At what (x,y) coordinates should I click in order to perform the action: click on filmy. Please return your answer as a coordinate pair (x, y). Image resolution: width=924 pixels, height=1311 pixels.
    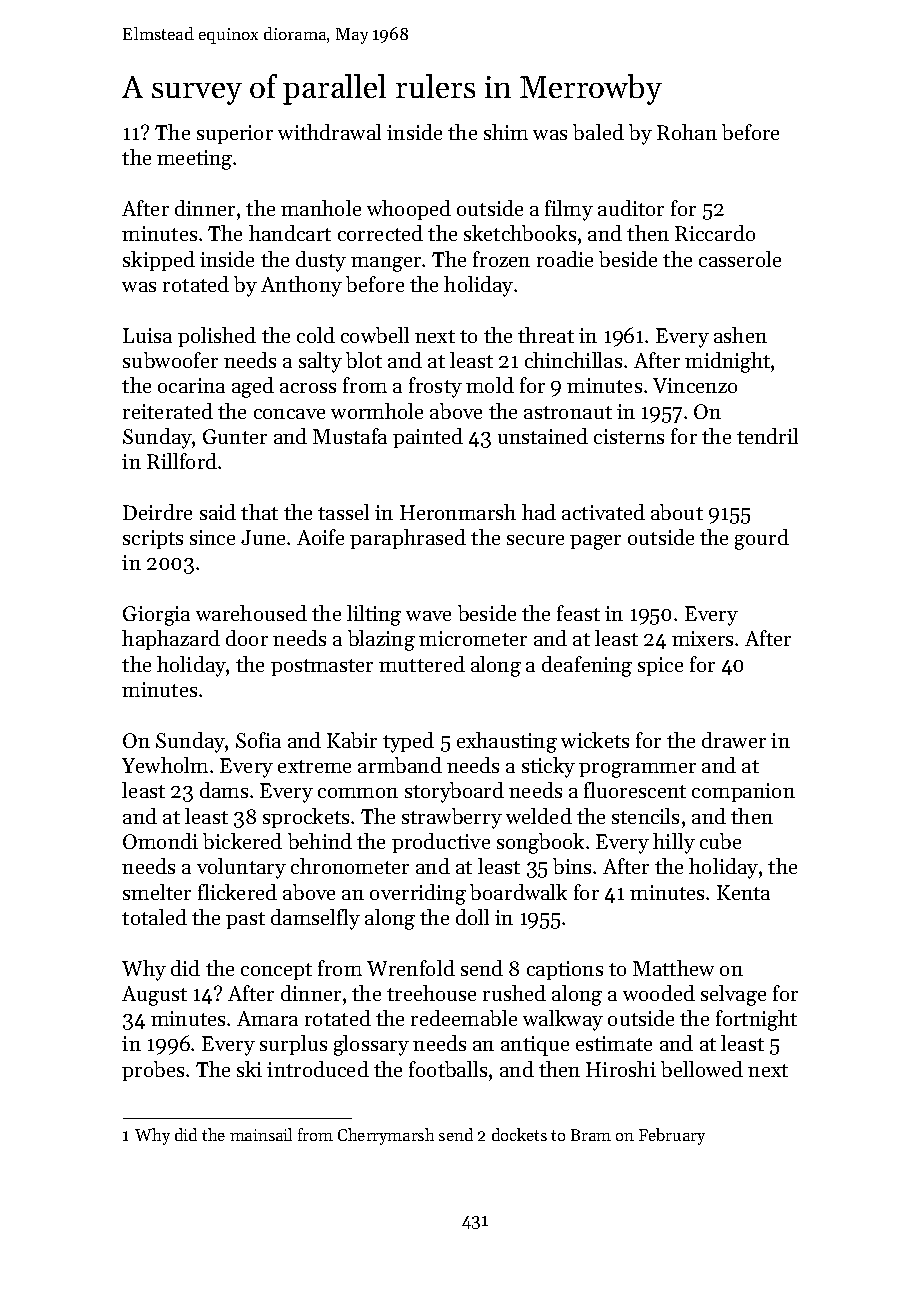
    Looking at the image, I should click on (569, 210).
